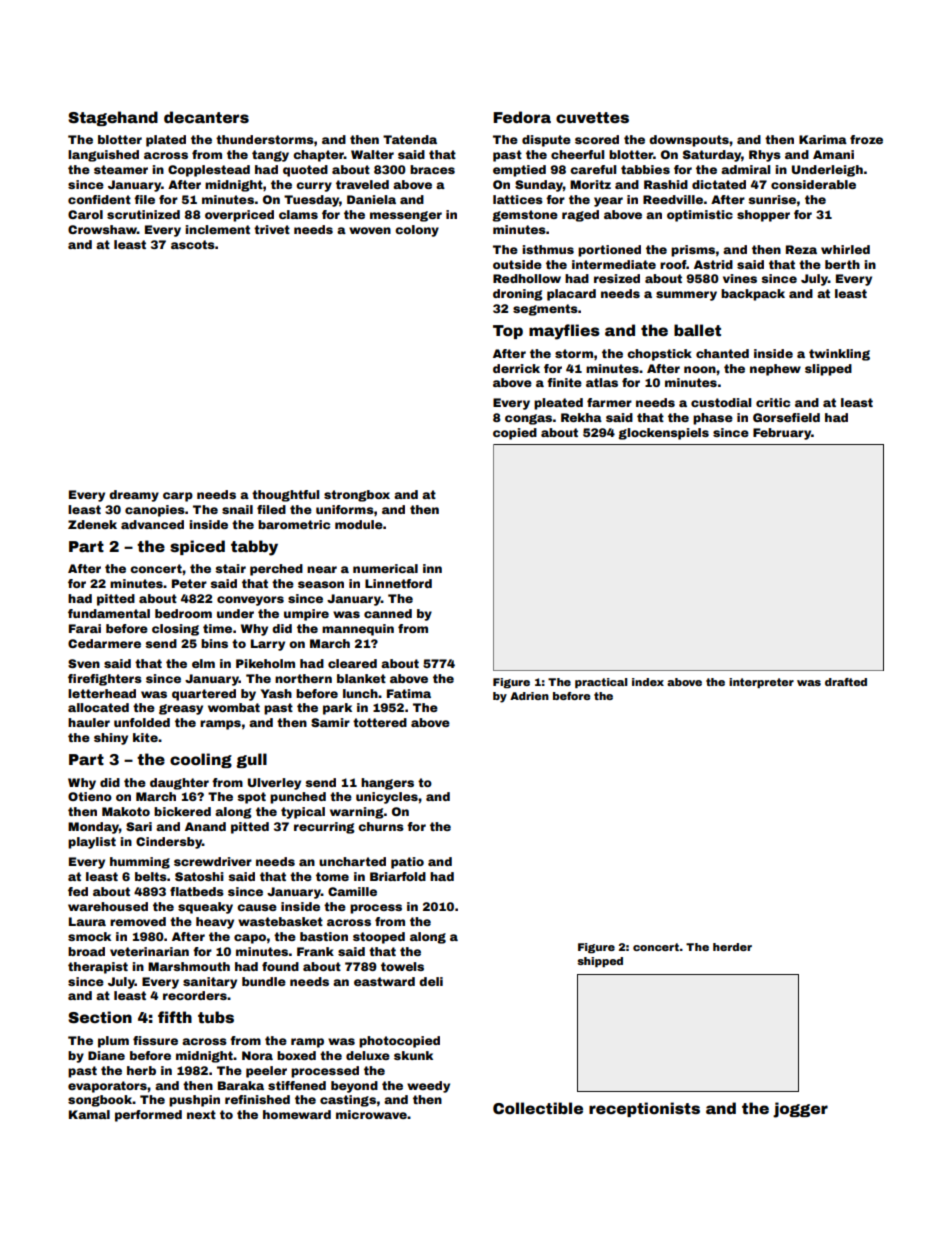  What do you see at coordinates (134, 496) in the page?
I see `dreamy` at bounding box center [134, 496].
